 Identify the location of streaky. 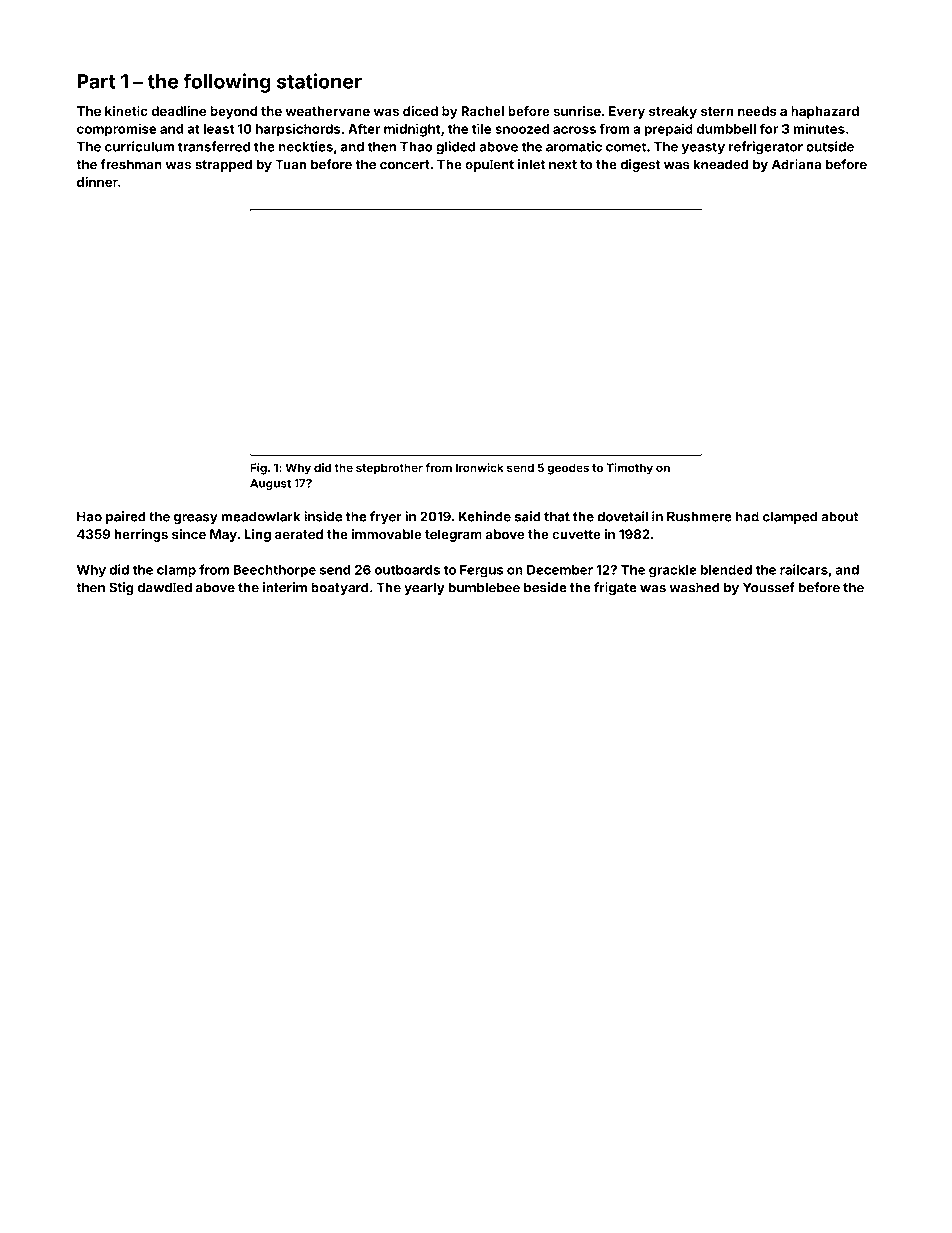
(673, 112).
